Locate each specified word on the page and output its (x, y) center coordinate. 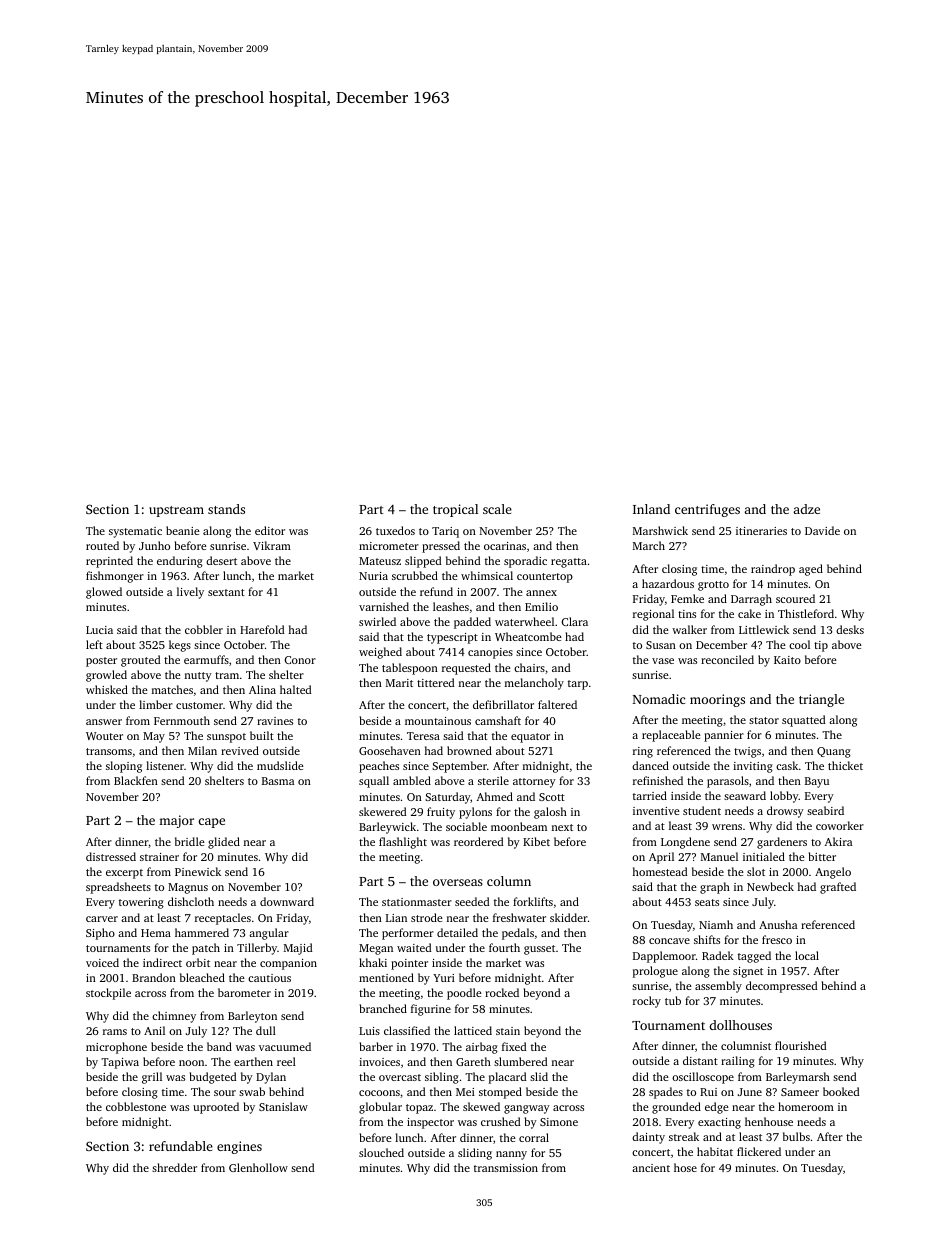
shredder (174, 1167)
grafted (838, 888)
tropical (455, 510)
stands (226, 509)
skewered (382, 811)
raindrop (773, 570)
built (262, 735)
